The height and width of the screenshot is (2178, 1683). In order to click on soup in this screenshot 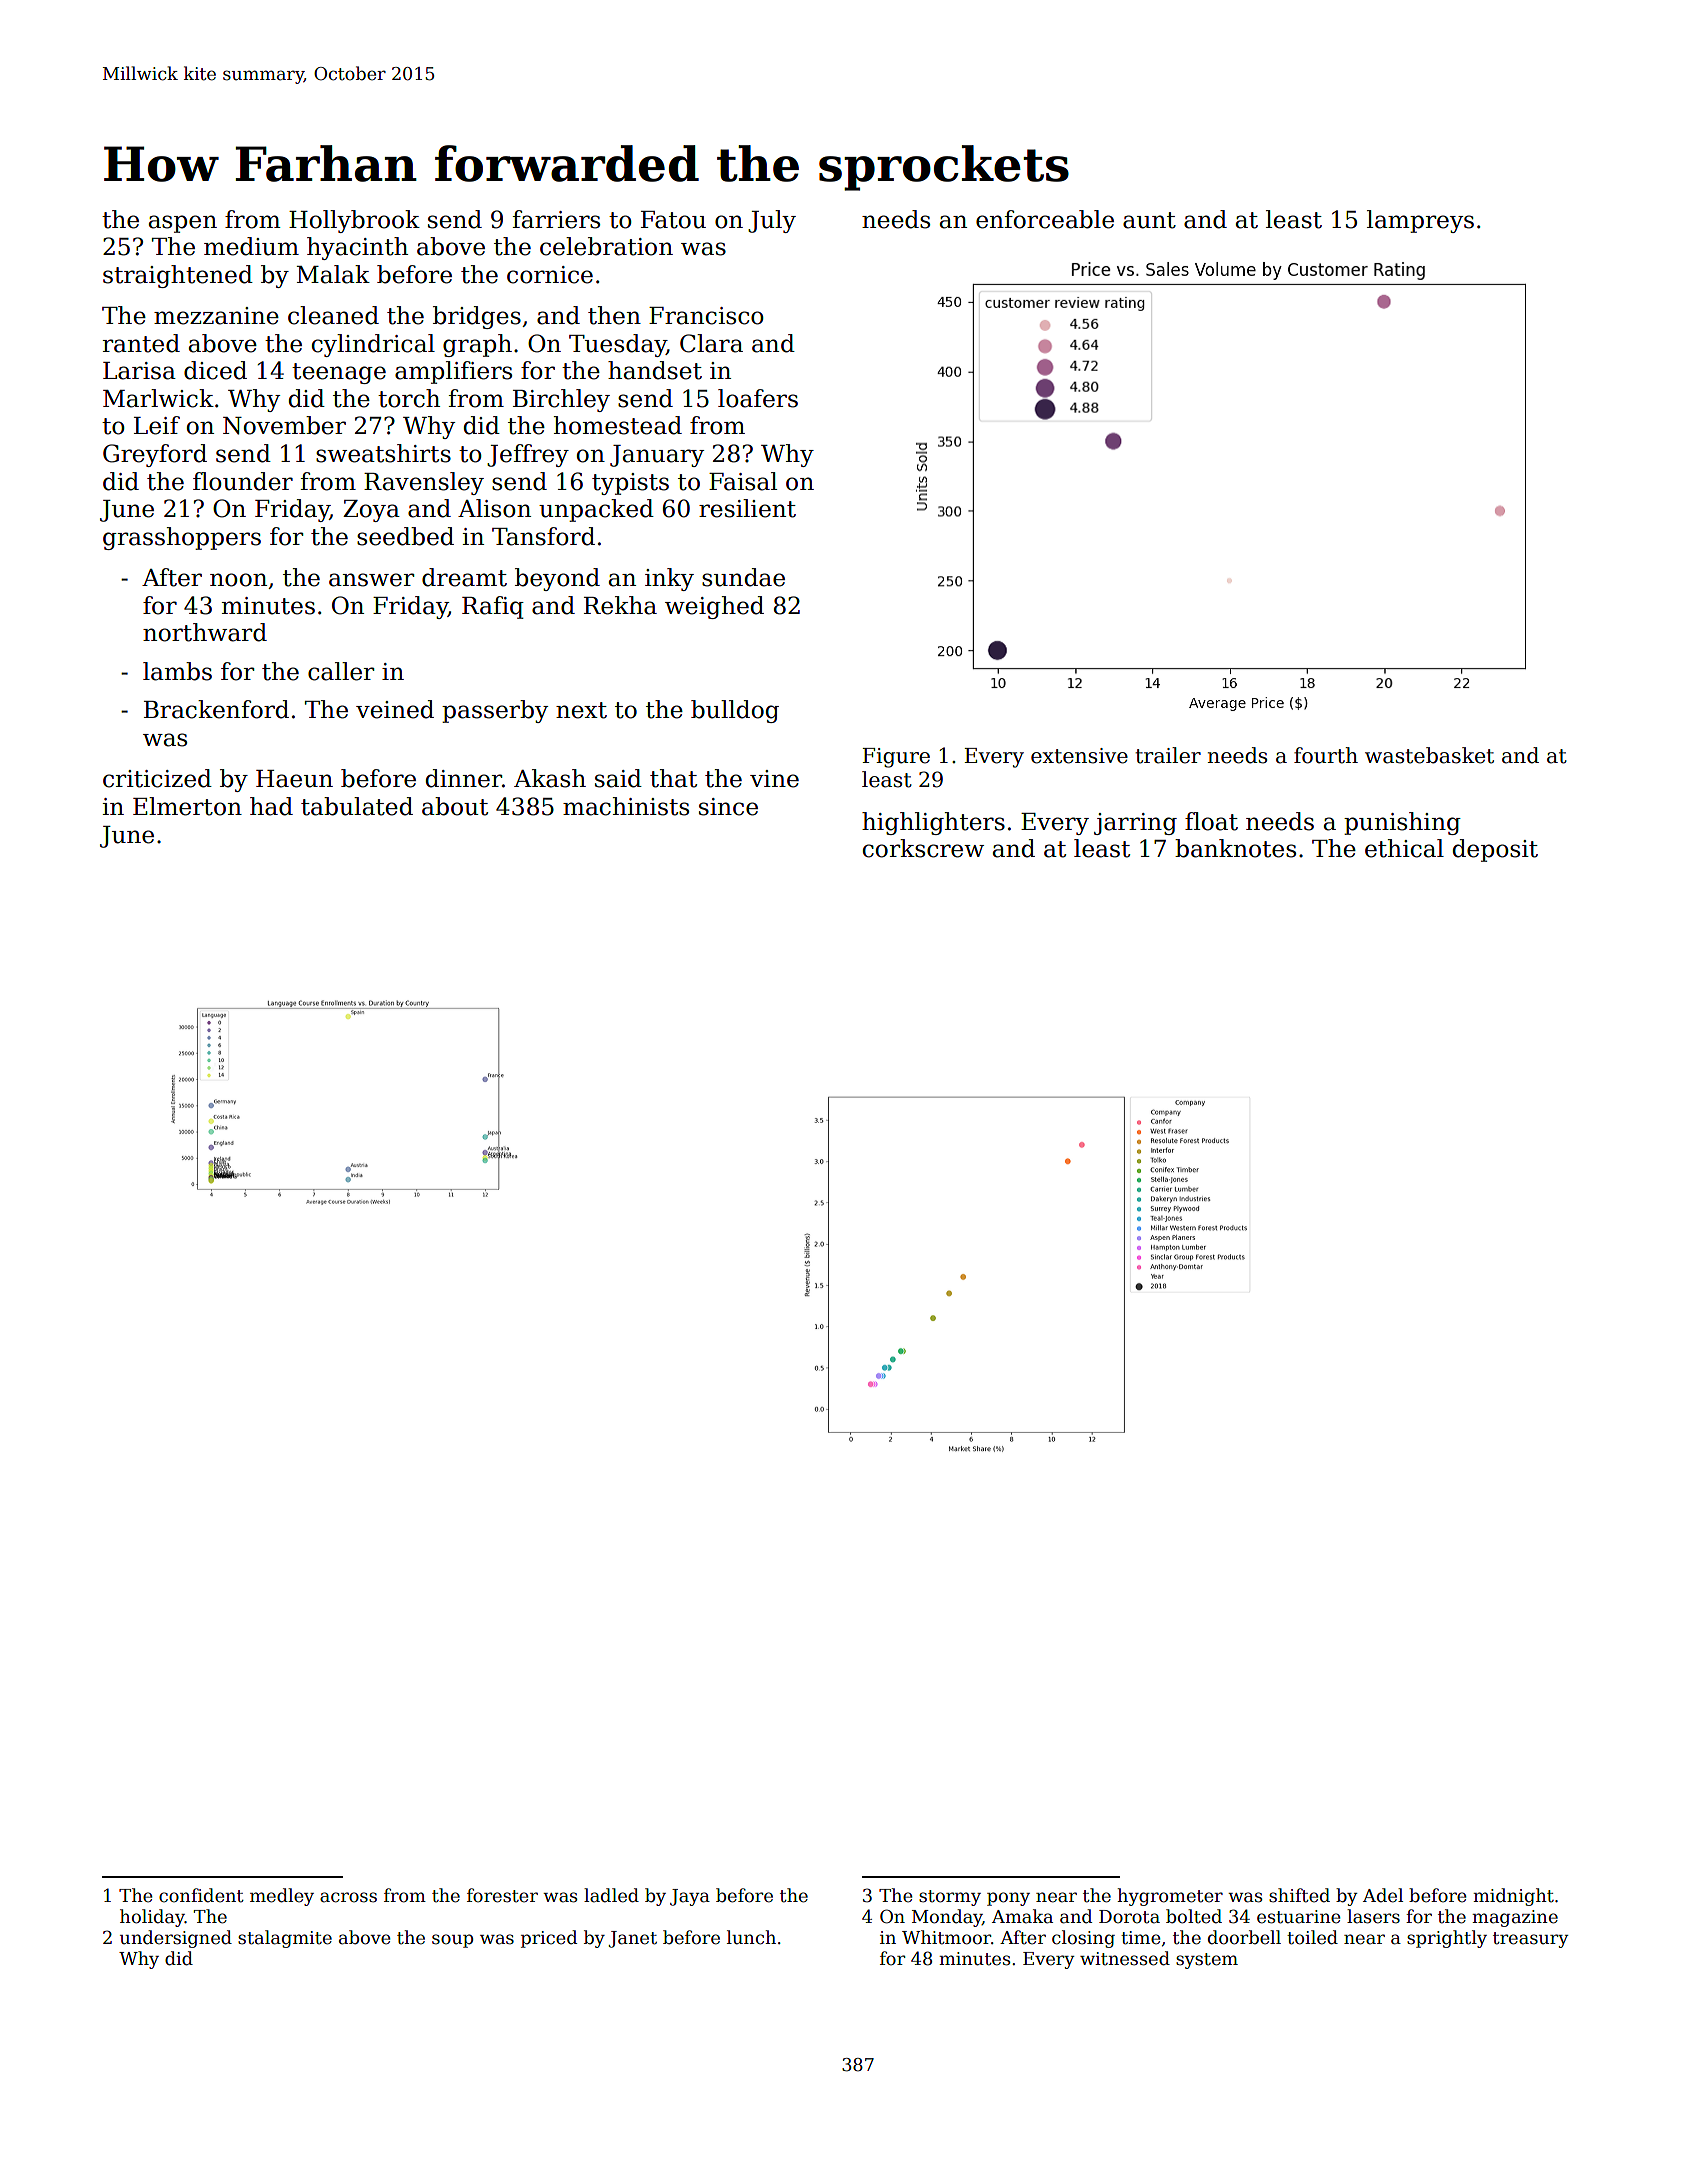, I will do `click(452, 1941)`.
